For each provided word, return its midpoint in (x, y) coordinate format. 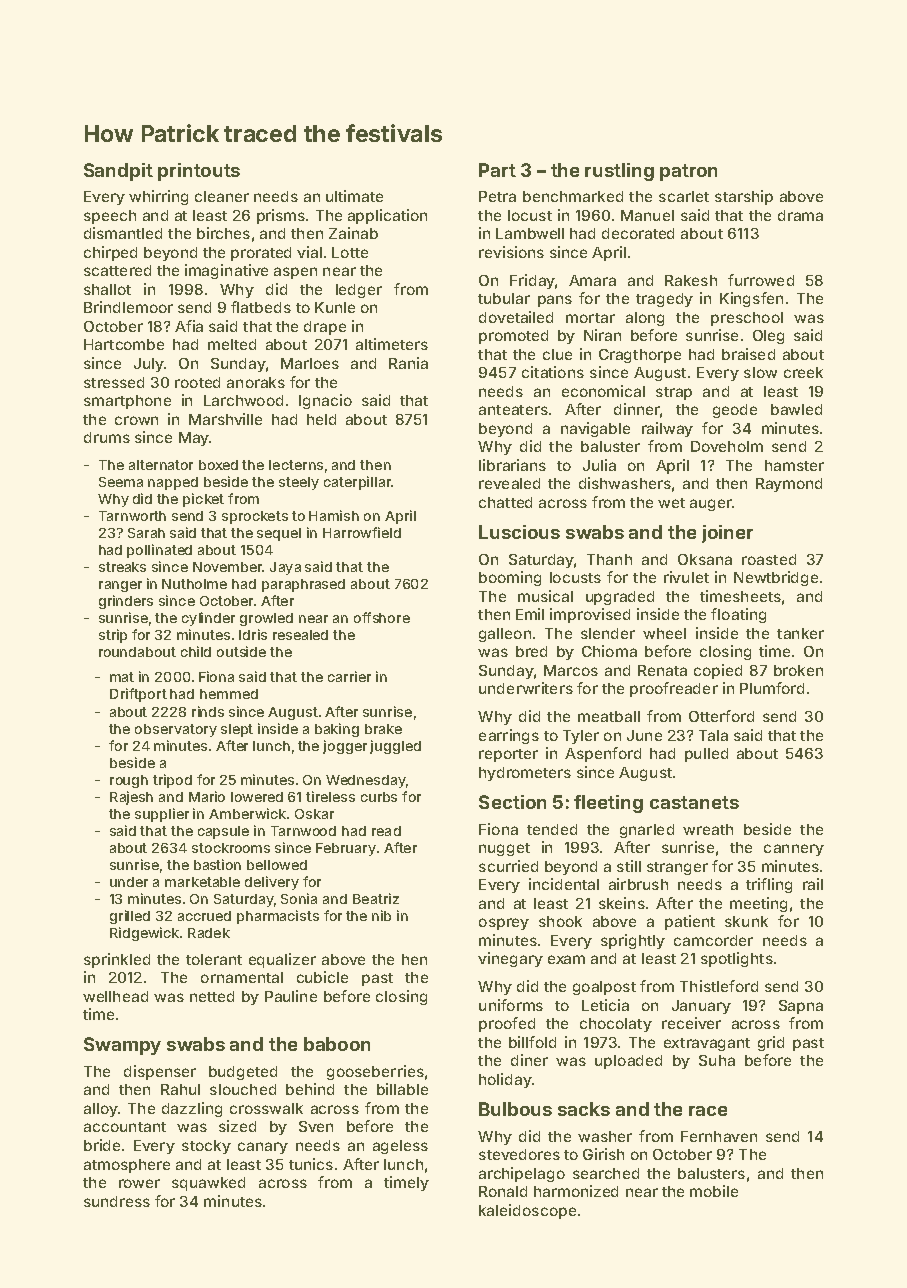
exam (566, 959)
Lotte (350, 252)
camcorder (713, 940)
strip (113, 636)
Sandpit (118, 172)
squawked (208, 1184)
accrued (204, 916)
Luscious (519, 532)
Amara (592, 280)
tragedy (664, 300)
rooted (197, 382)
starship (744, 197)
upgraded (620, 598)
